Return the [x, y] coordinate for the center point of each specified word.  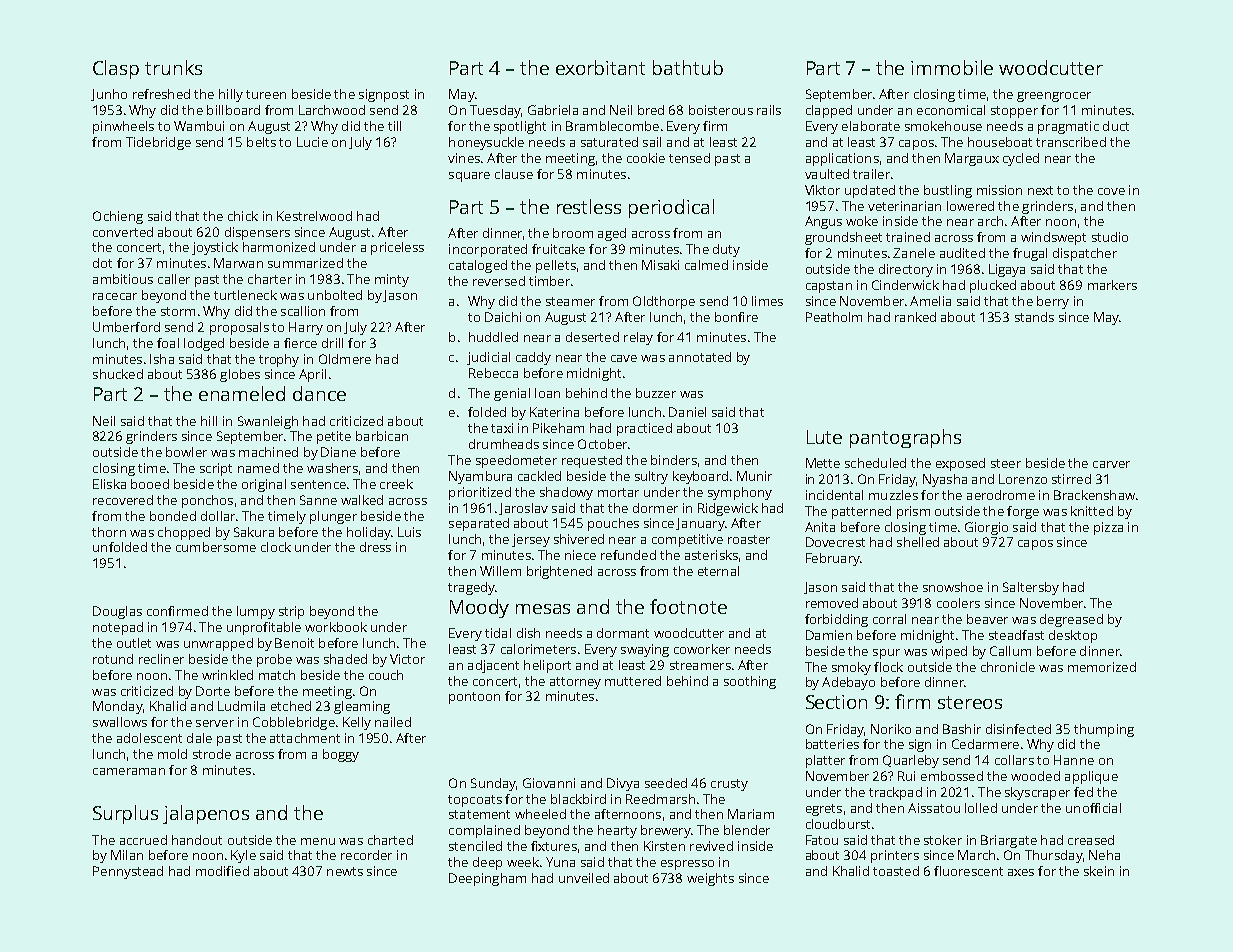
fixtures [554, 846]
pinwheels [123, 127]
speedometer [516, 461]
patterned [861, 512]
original [264, 485]
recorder [366, 855]
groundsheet [843, 238]
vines [464, 158]
